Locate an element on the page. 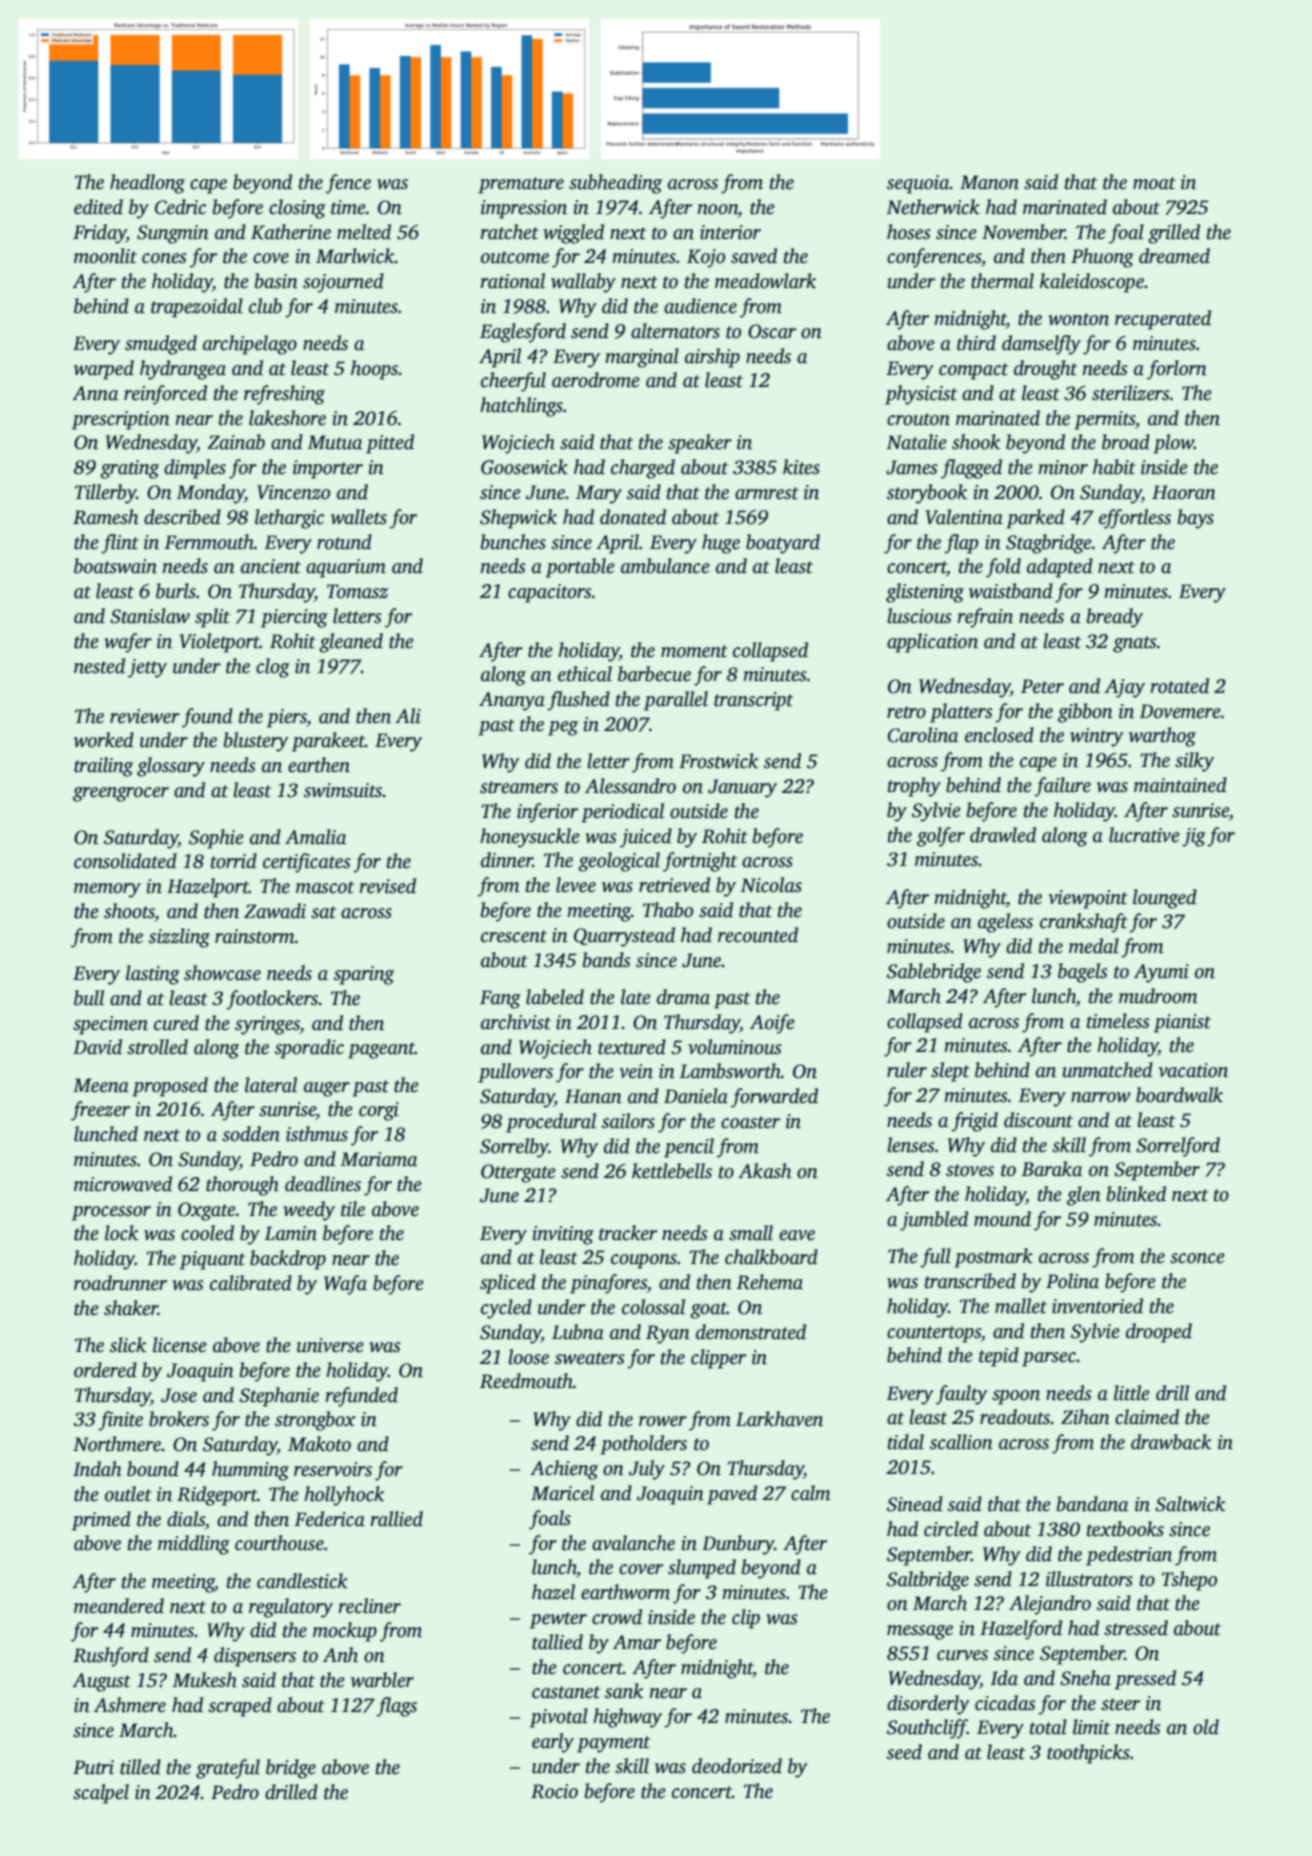  recuperated is located at coordinates (1163, 320).
